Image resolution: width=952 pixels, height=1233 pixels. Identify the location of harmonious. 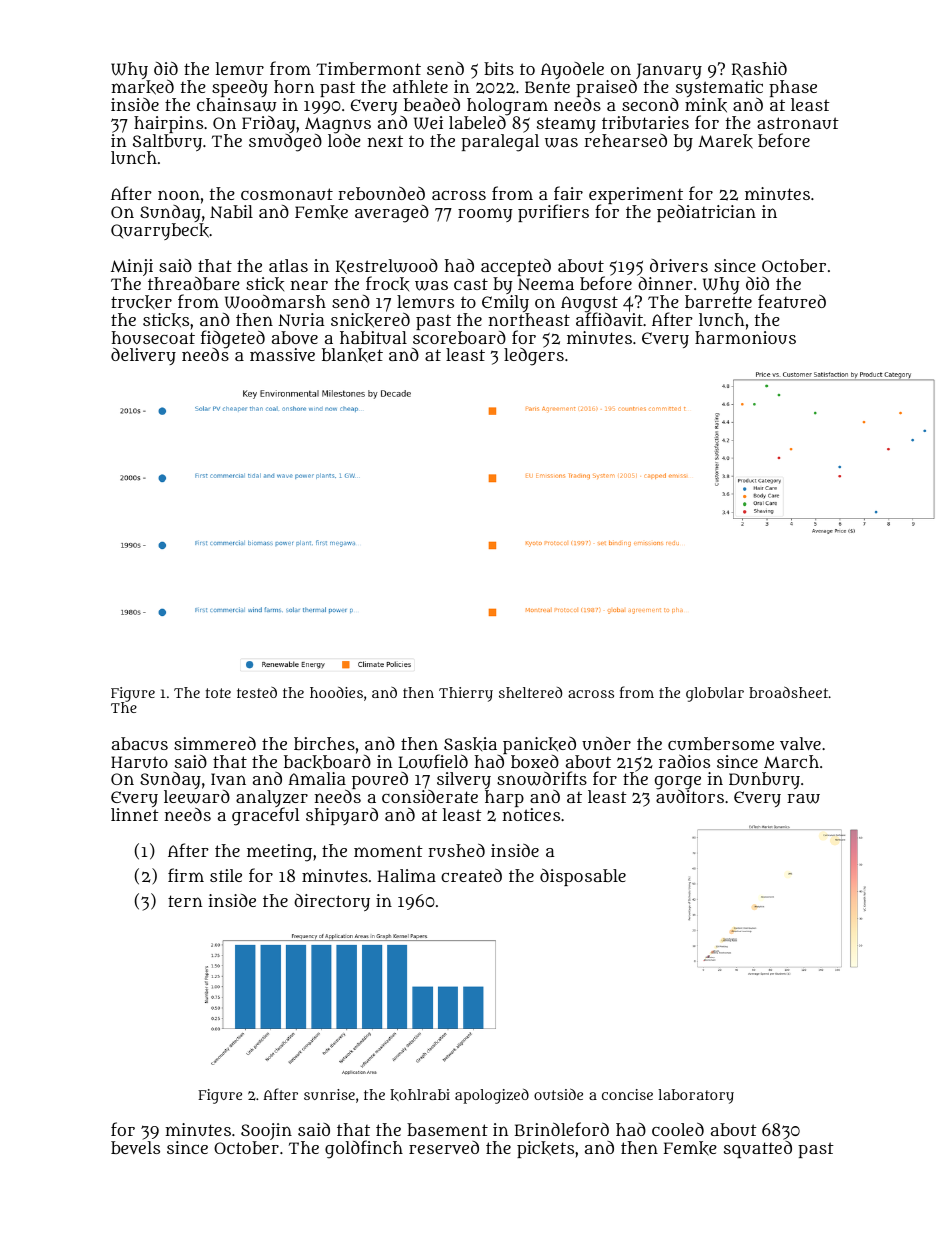
(745, 337).
